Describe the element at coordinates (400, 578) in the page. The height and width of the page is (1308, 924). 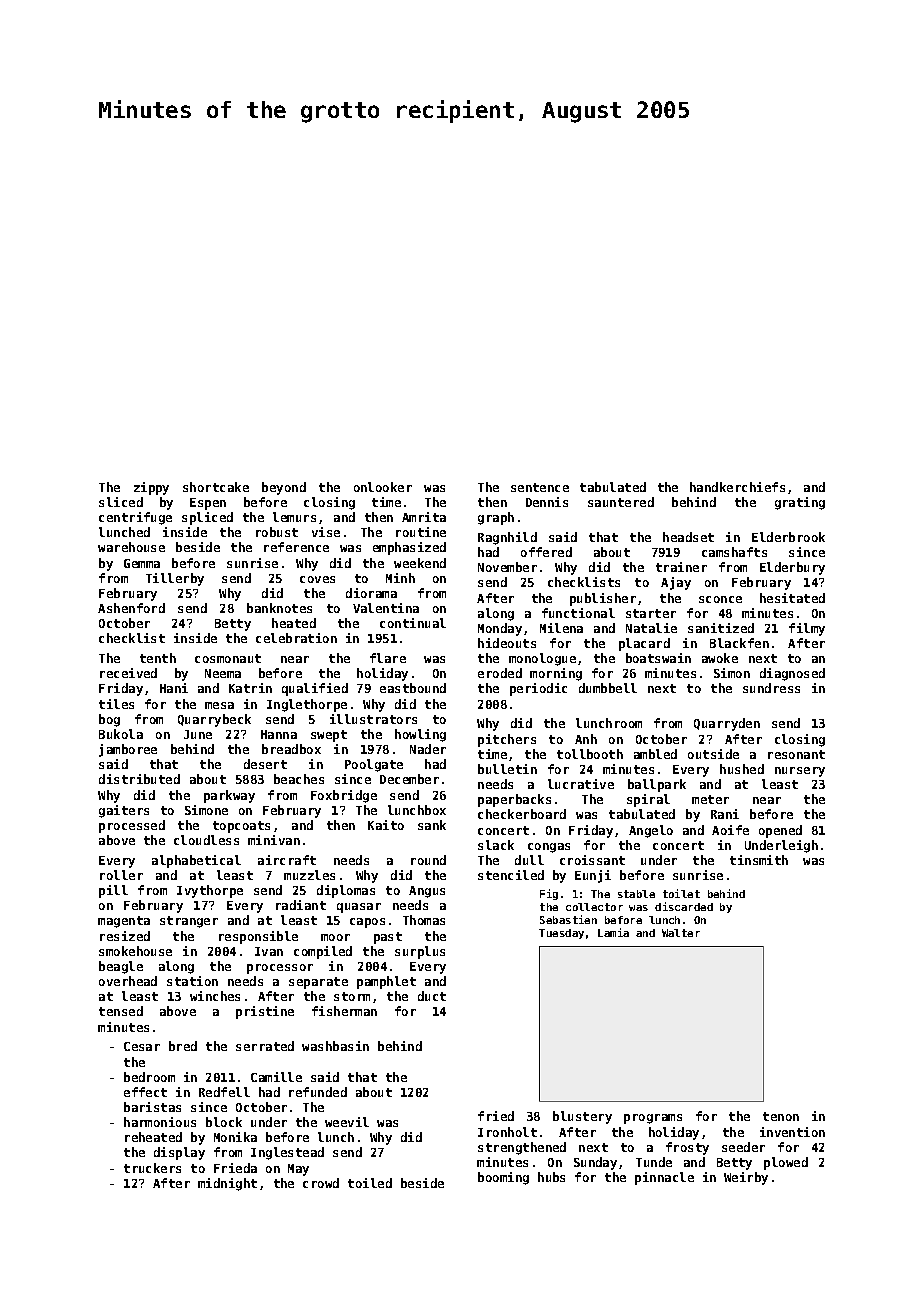
I see `Minh` at that location.
